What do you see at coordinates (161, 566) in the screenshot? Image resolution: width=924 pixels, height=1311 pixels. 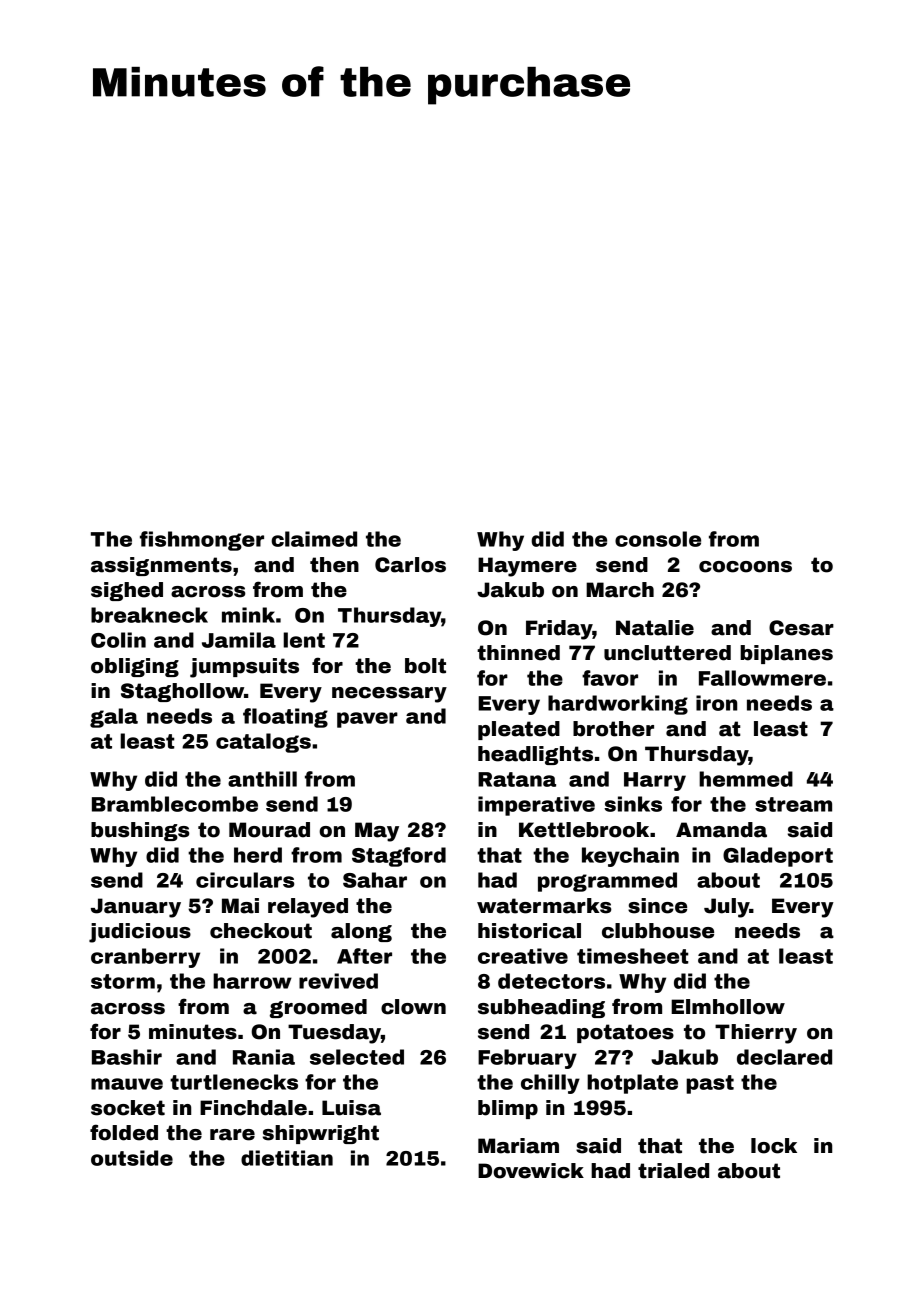 I see `assignments` at bounding box center [161, 566].
